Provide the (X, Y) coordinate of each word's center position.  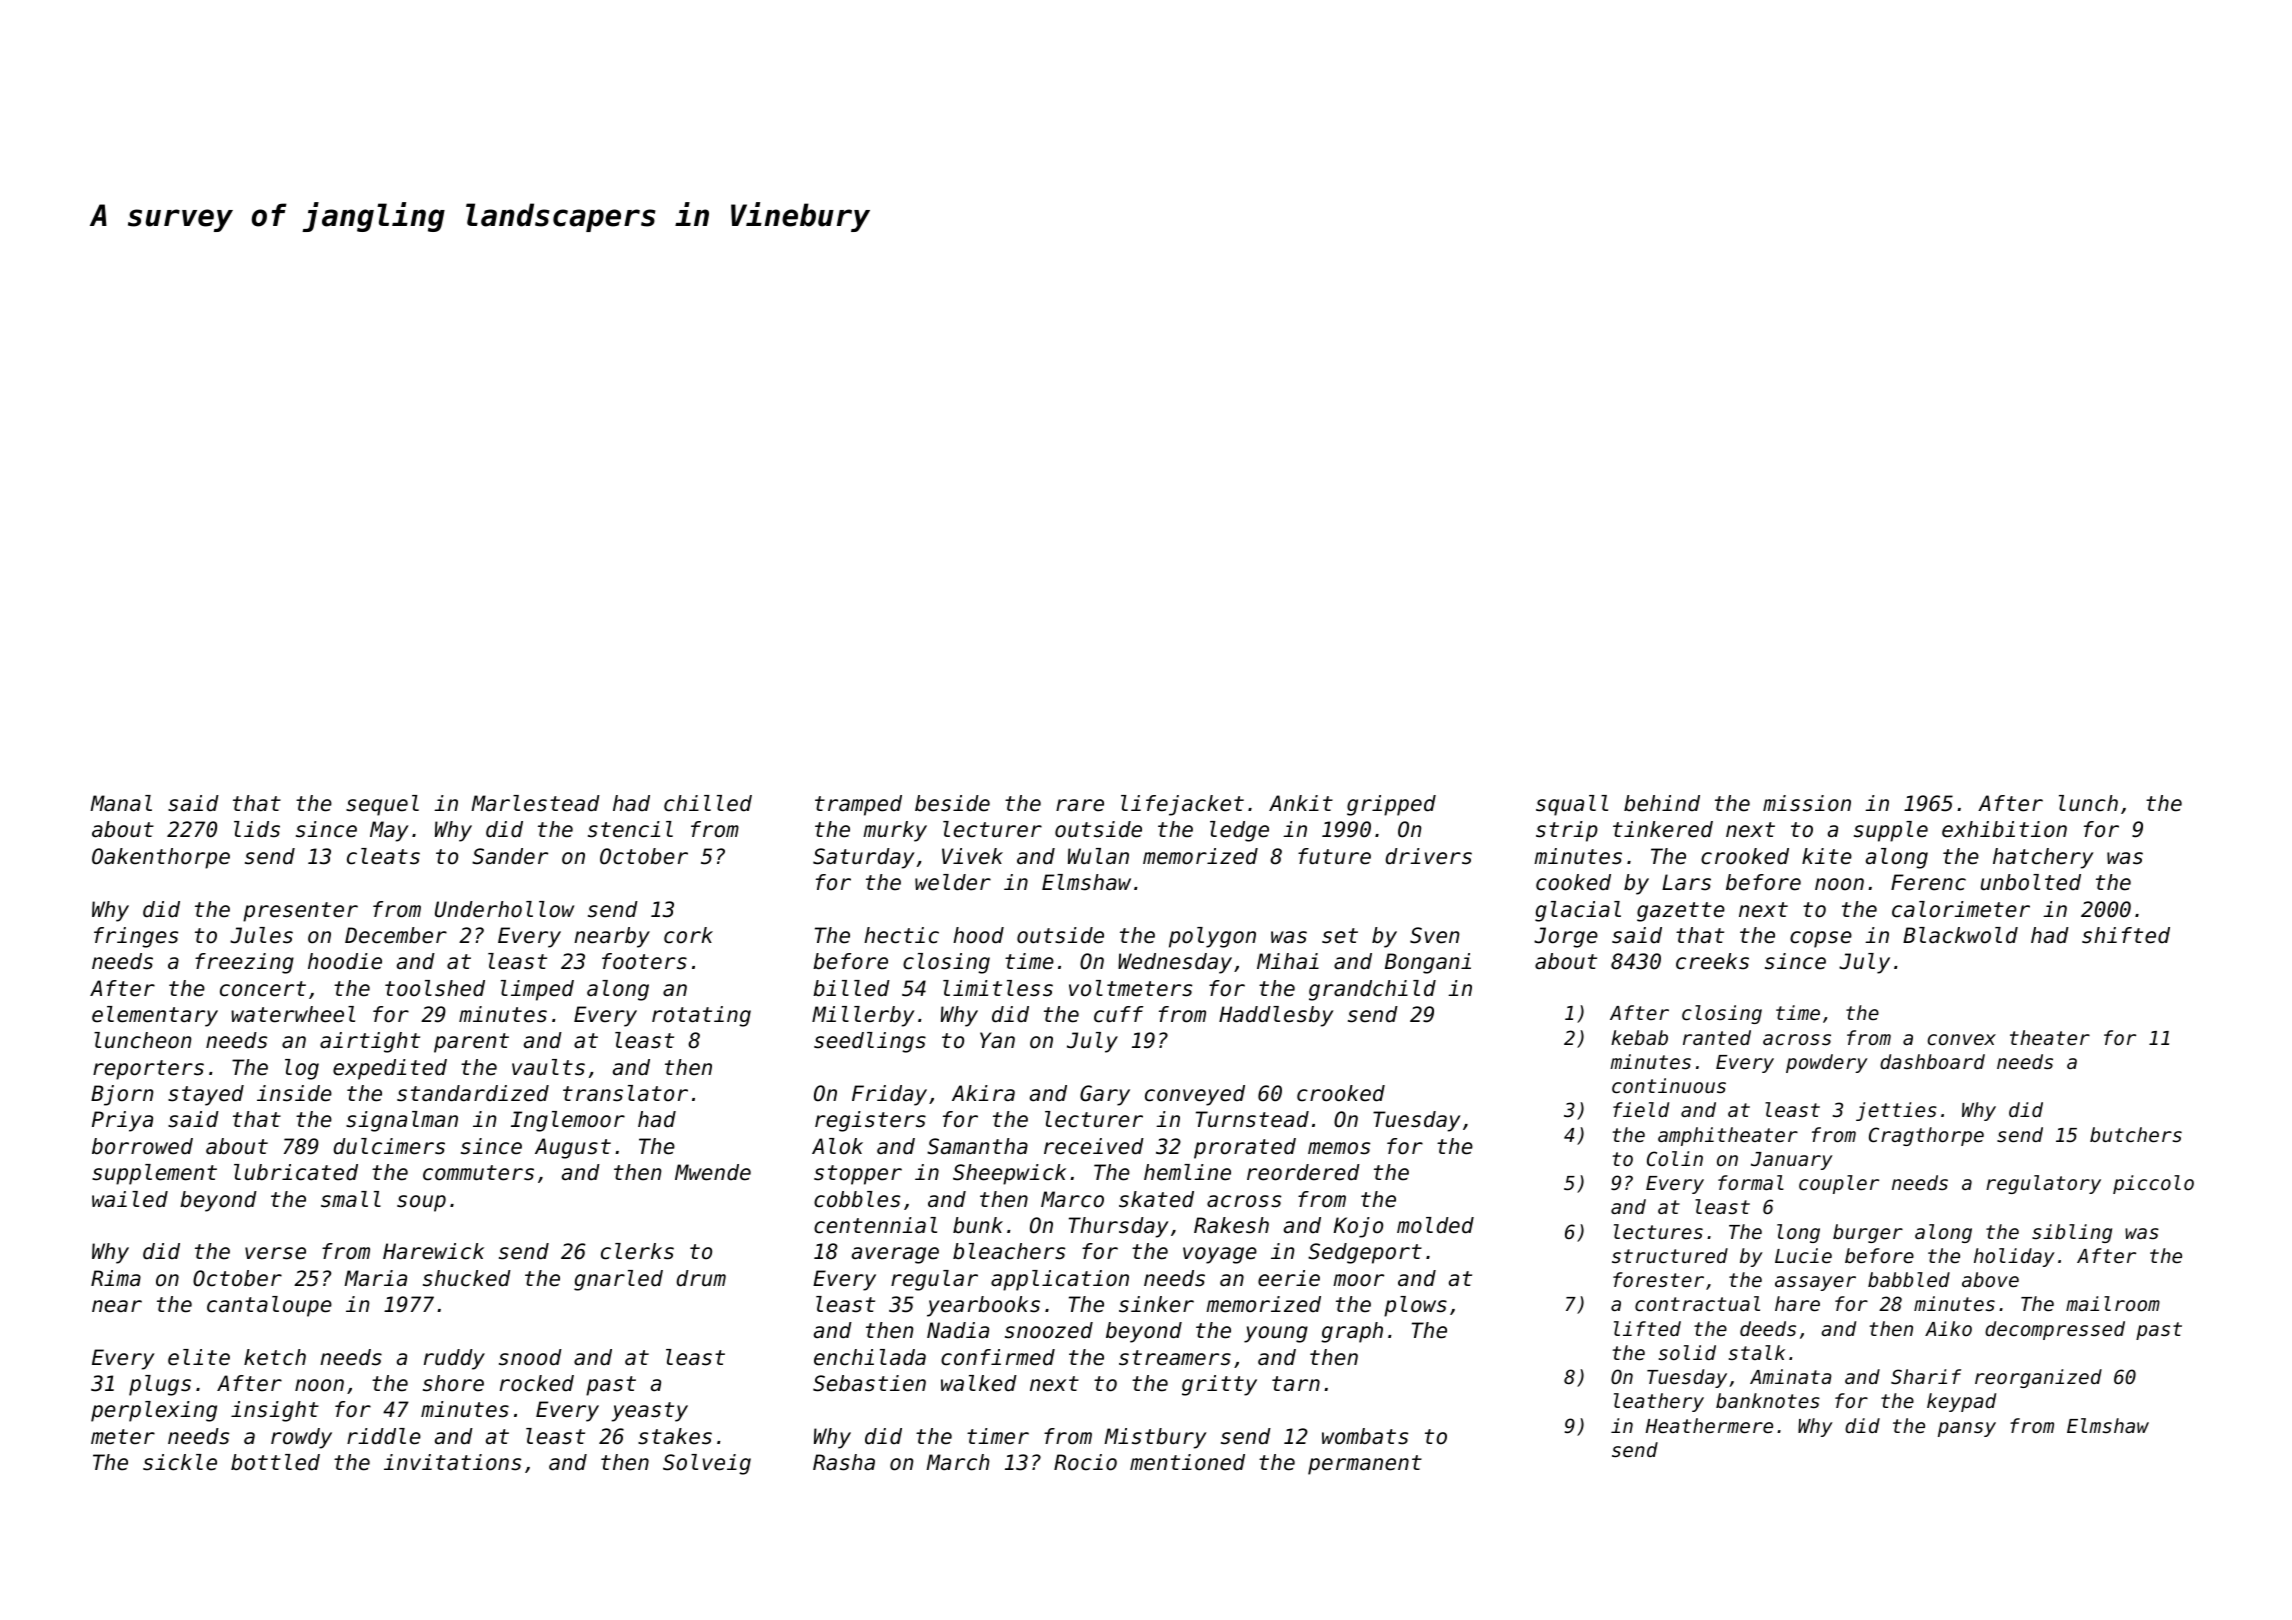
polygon (1212, 937)
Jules (261, 935)
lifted (1647, 1328)
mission (1807, 803)
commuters (478, 1173)
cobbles (857, 1199)
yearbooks (983, 1306)
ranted (1717, 1037)
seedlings (870, 1042)
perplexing (154, 1411)
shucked (467, 1278)
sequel (382, 805)
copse (1821, 939)
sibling (2072, 1233)
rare (1080, 805)
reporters (148, 1070)
